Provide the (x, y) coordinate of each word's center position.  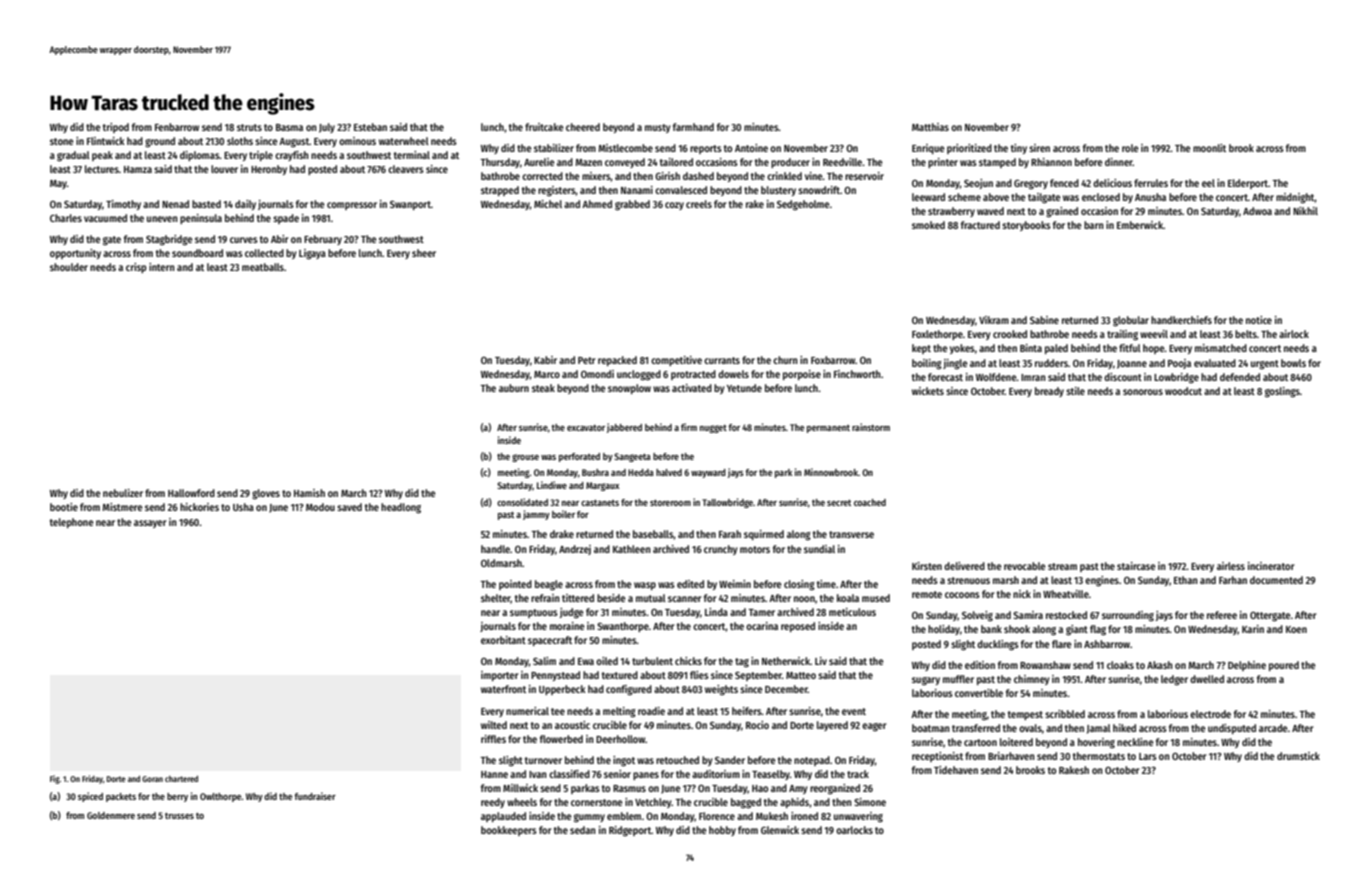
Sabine (1044, 320)
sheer (424, 253)
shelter (496, 599)
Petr (586, 360)
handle (495, 549)
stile (1075, 391)
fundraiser (315, 796)
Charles (66, 218)
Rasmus (629, 788)
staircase (1136, 566)
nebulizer (123, 493)
